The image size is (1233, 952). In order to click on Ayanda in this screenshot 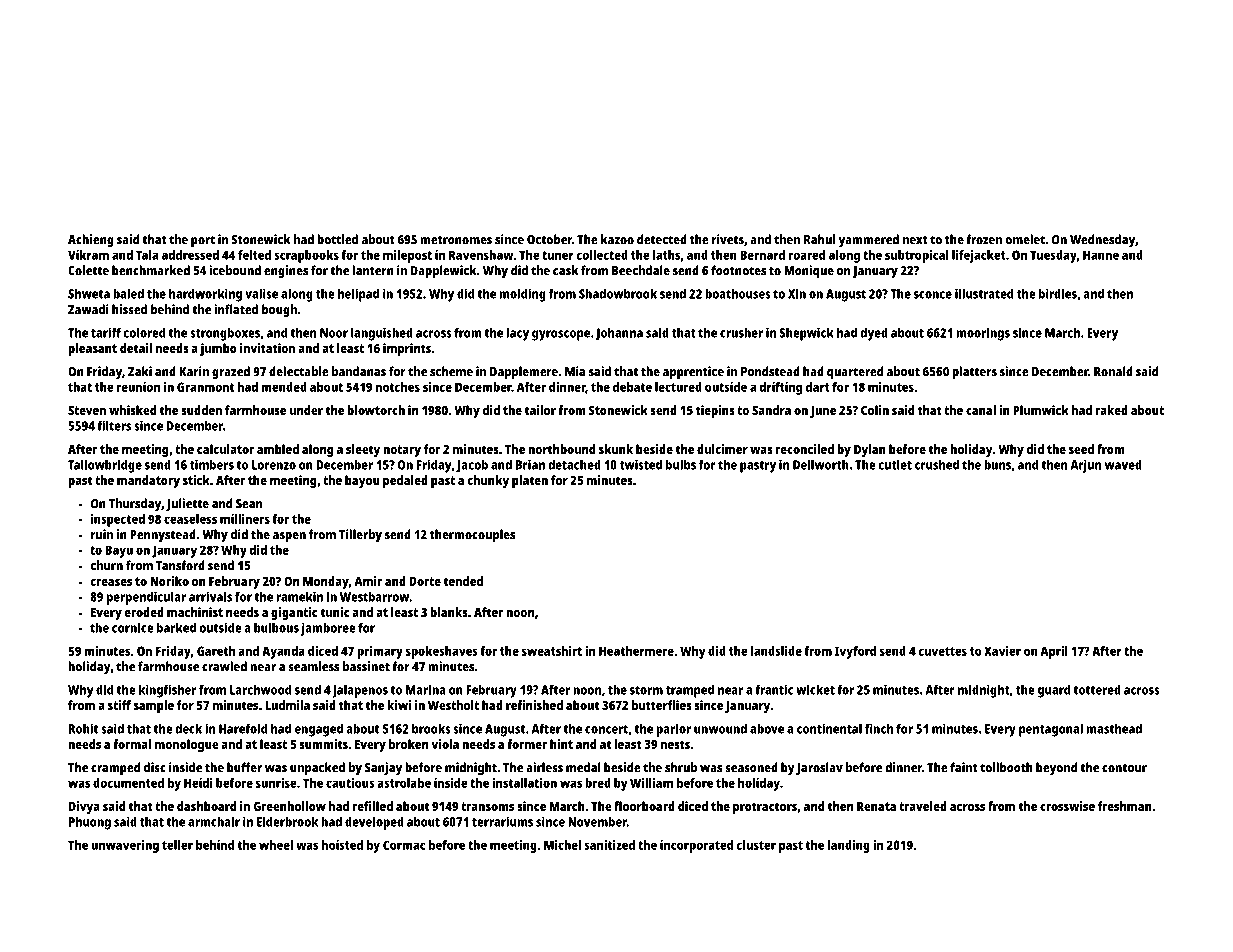, I will do `click(283, 652)`.
